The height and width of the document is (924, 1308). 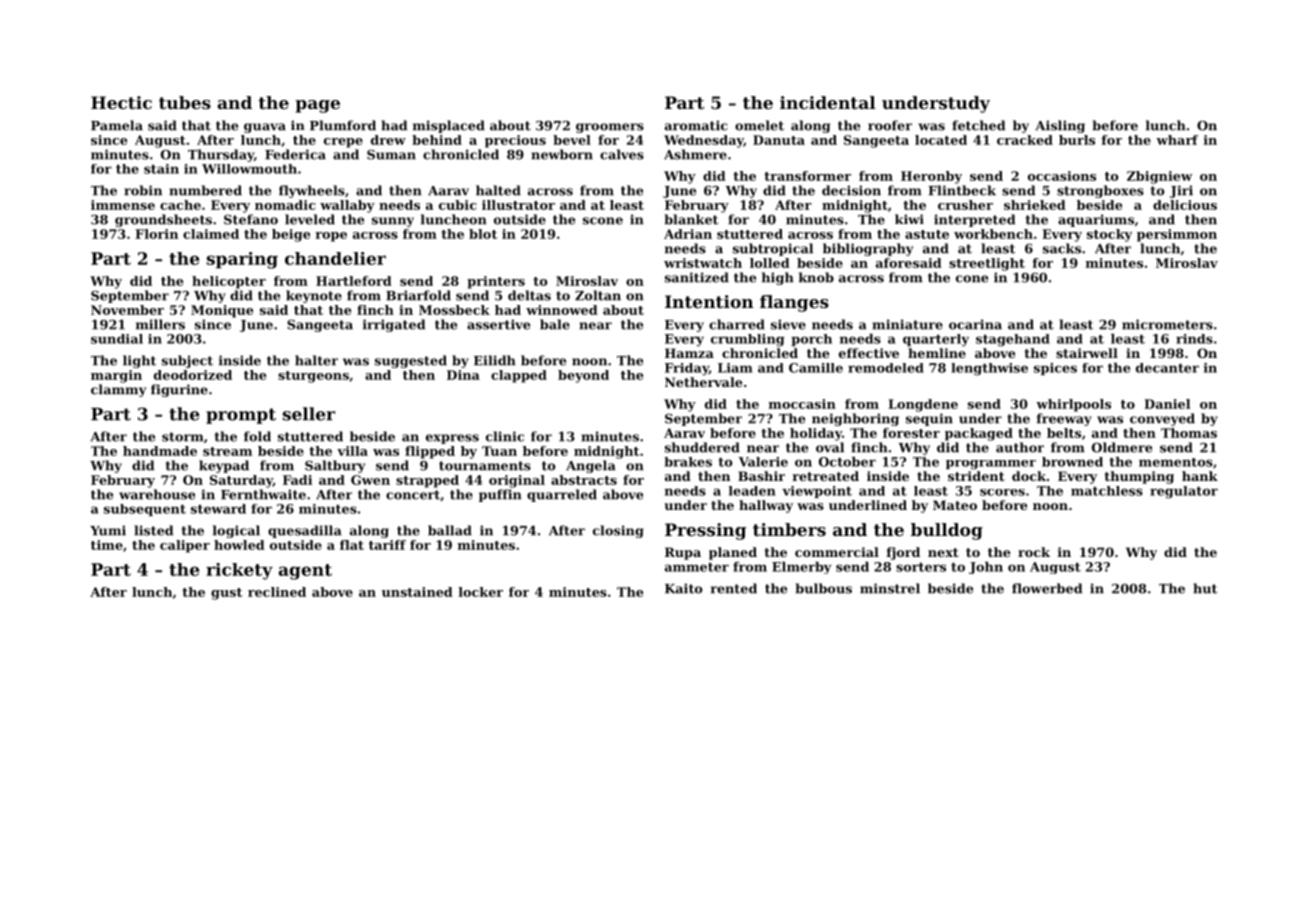 I want to click on persimmon, so click(x=1177, y=235).
